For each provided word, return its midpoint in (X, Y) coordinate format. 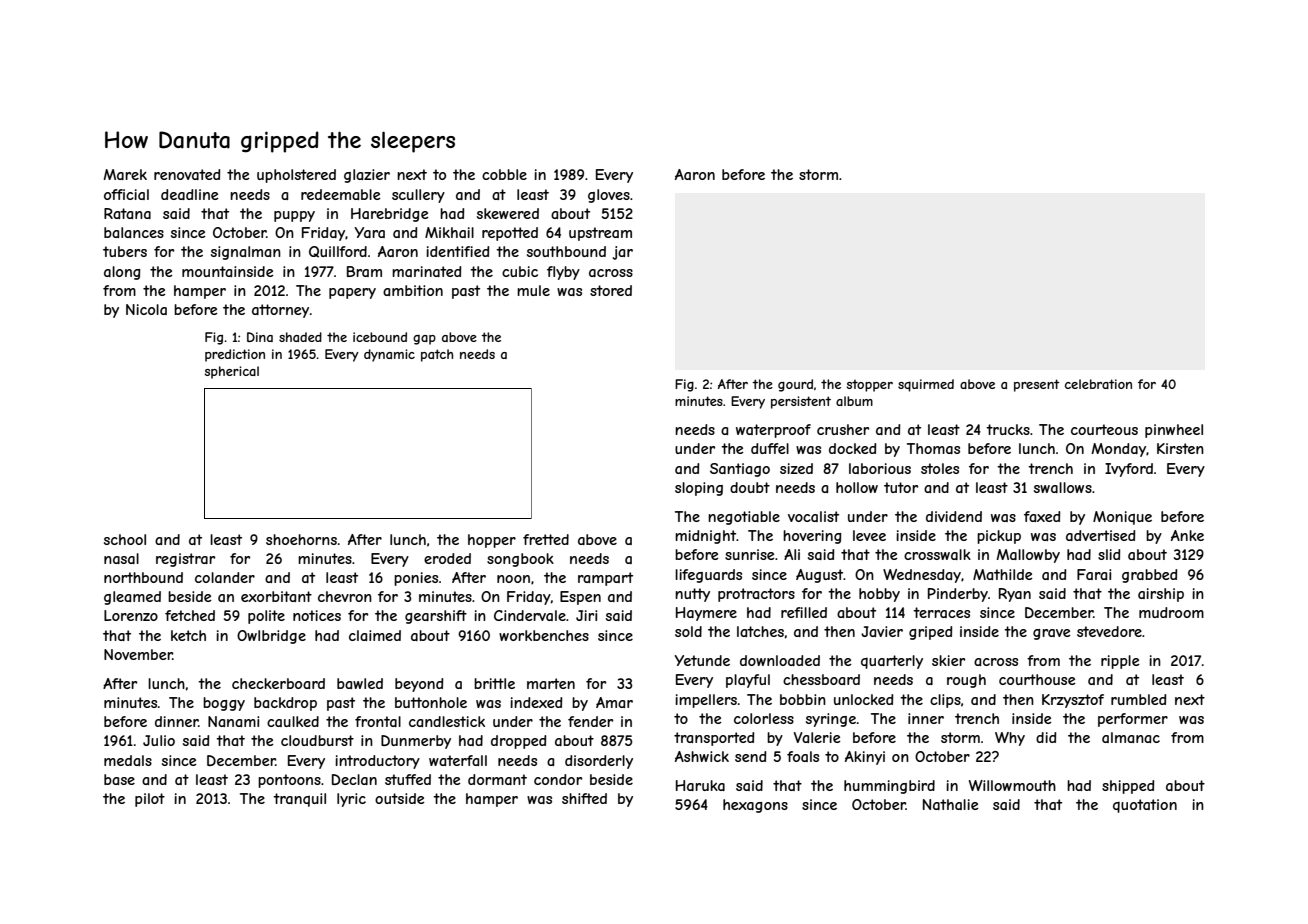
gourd (795, 385)
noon (513, 579)
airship (1161, 595)
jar (622, 253)
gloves (609, 196)
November (138, 654)
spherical (232, 372)
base (119, 779)
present (1037, 385)
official (126, 194)
